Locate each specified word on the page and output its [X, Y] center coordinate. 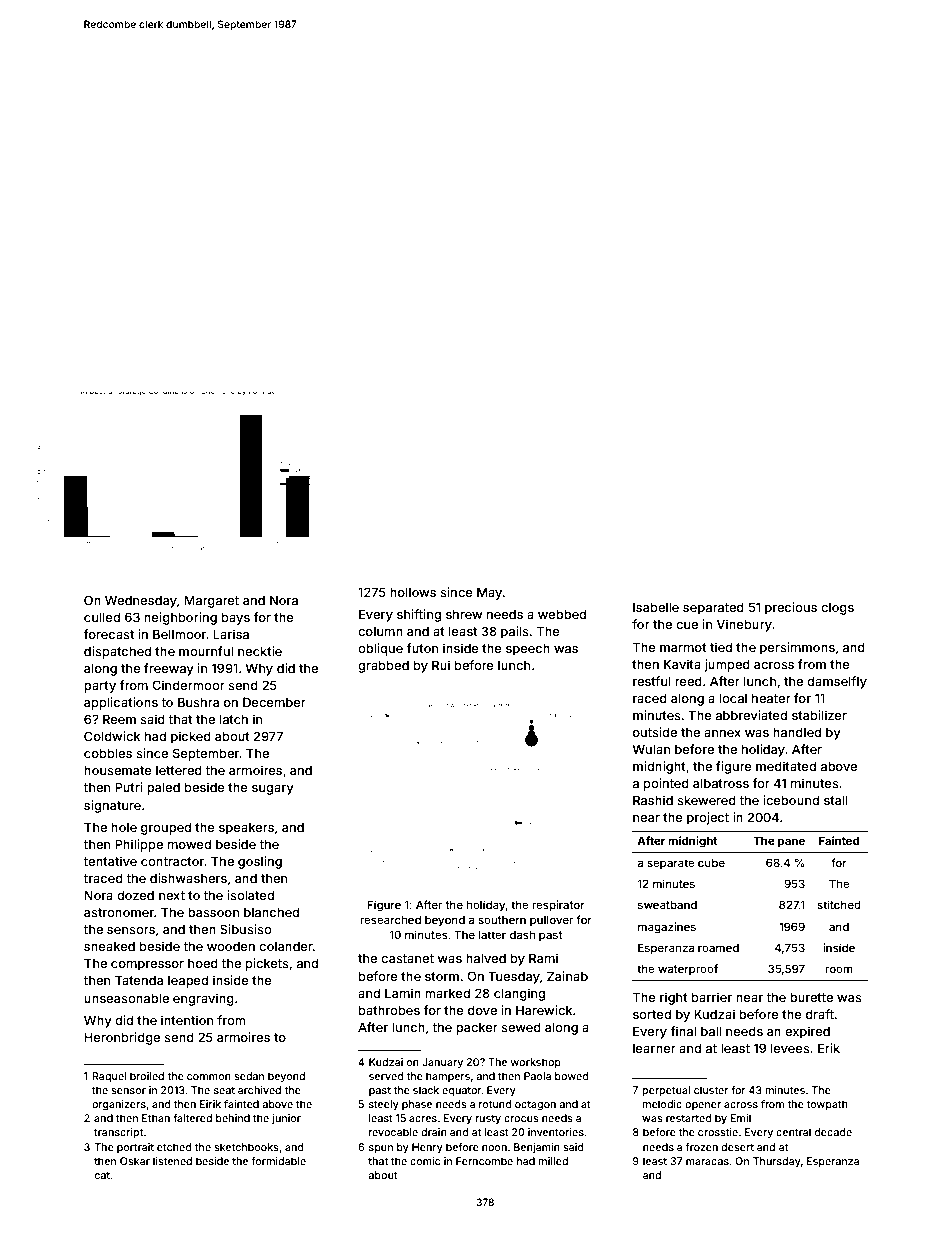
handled [797, 732]
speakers [246, 828]
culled [102, 617]
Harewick [544, 1010]
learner [654, 1048]
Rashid [653, 800]
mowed [189, 844]
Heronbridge [122, 1038]
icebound [791, 800]
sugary [273, 790]
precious [791, 608]
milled [553, 1161]
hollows [413, 592]
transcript [118, 1133]
